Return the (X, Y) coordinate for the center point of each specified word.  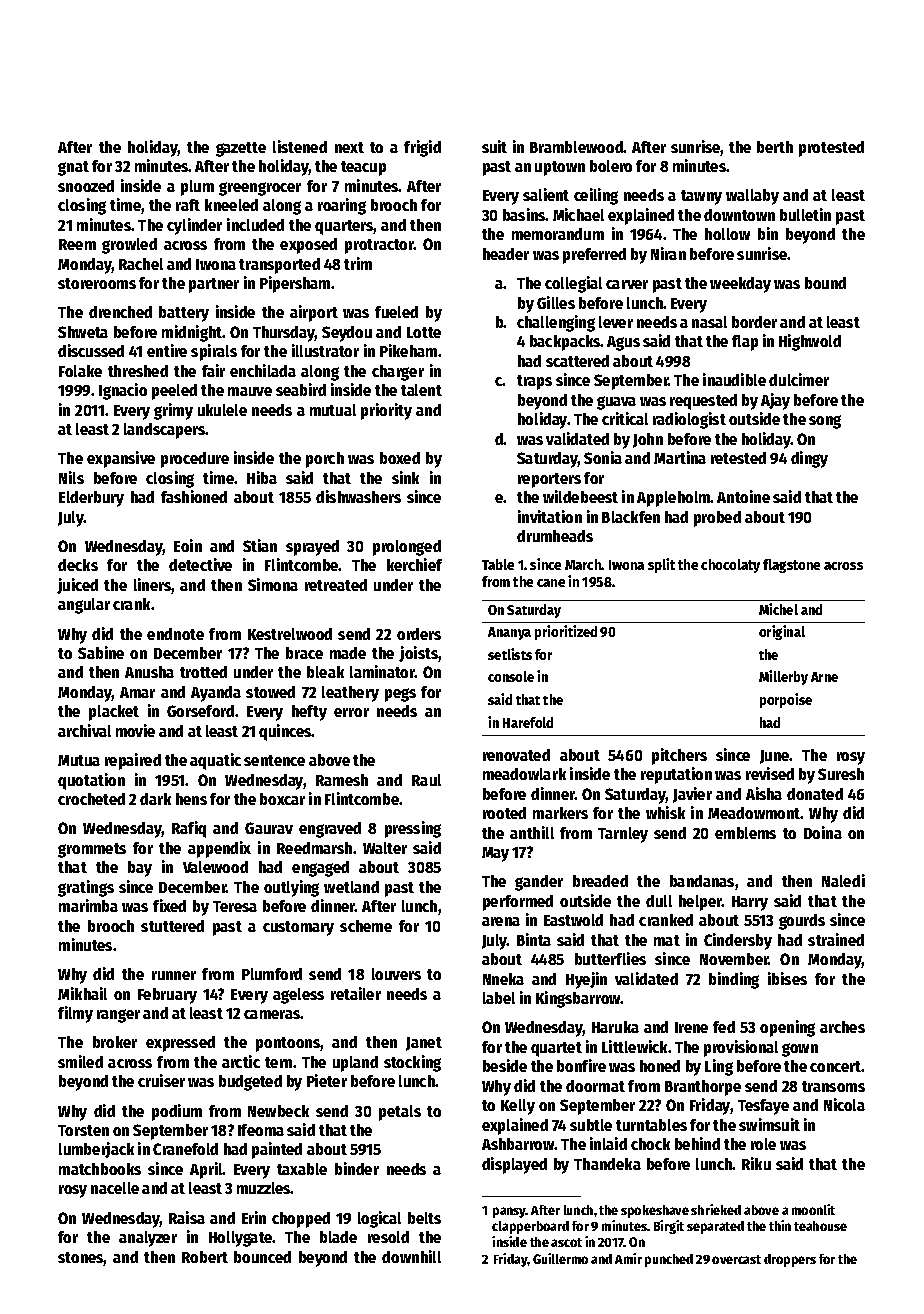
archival (84, 730)
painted (277, 1150)
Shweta (83, 332)
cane (551, 583)
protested (831, 149)
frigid (422, 148)
